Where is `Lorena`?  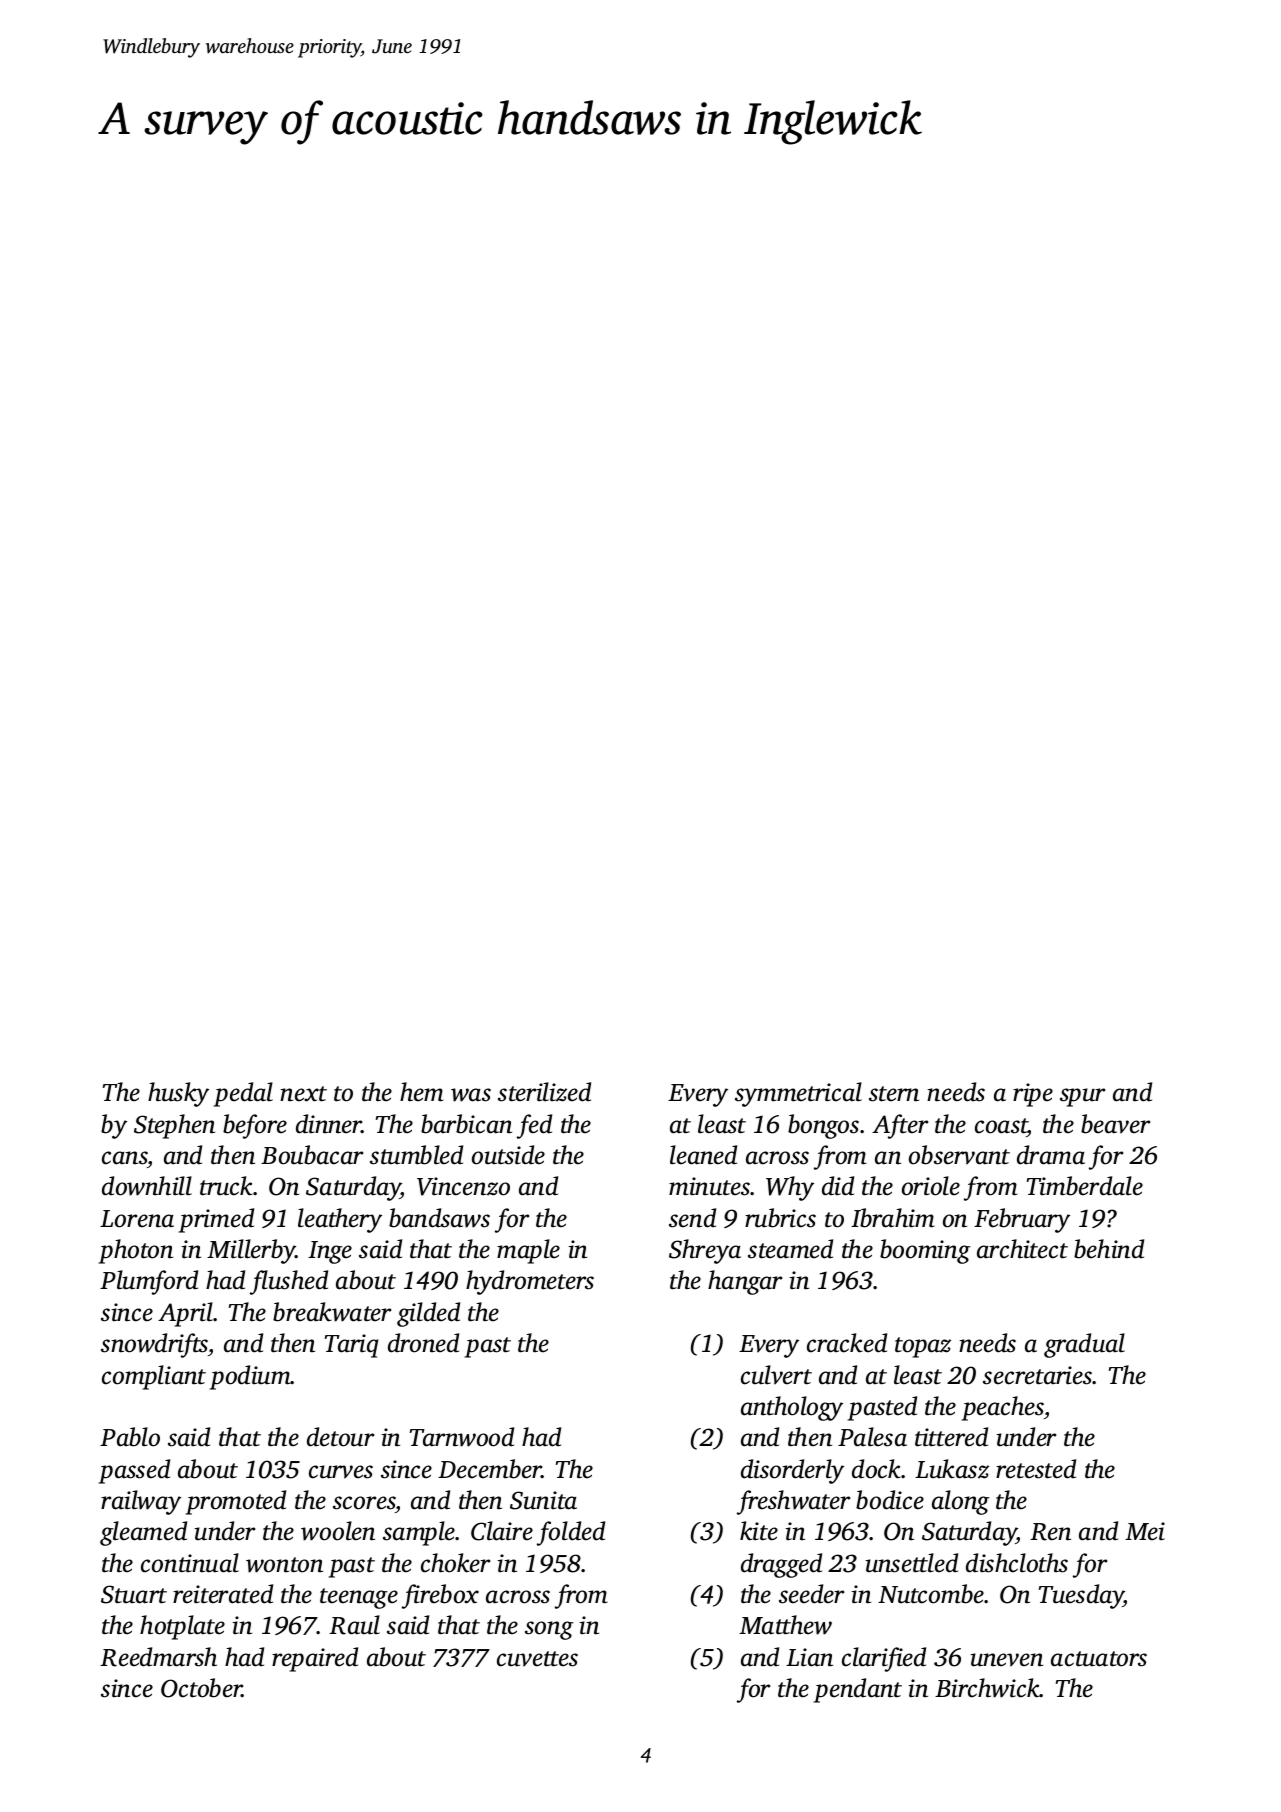
Lorena is located at coordinates (137, 1219).
